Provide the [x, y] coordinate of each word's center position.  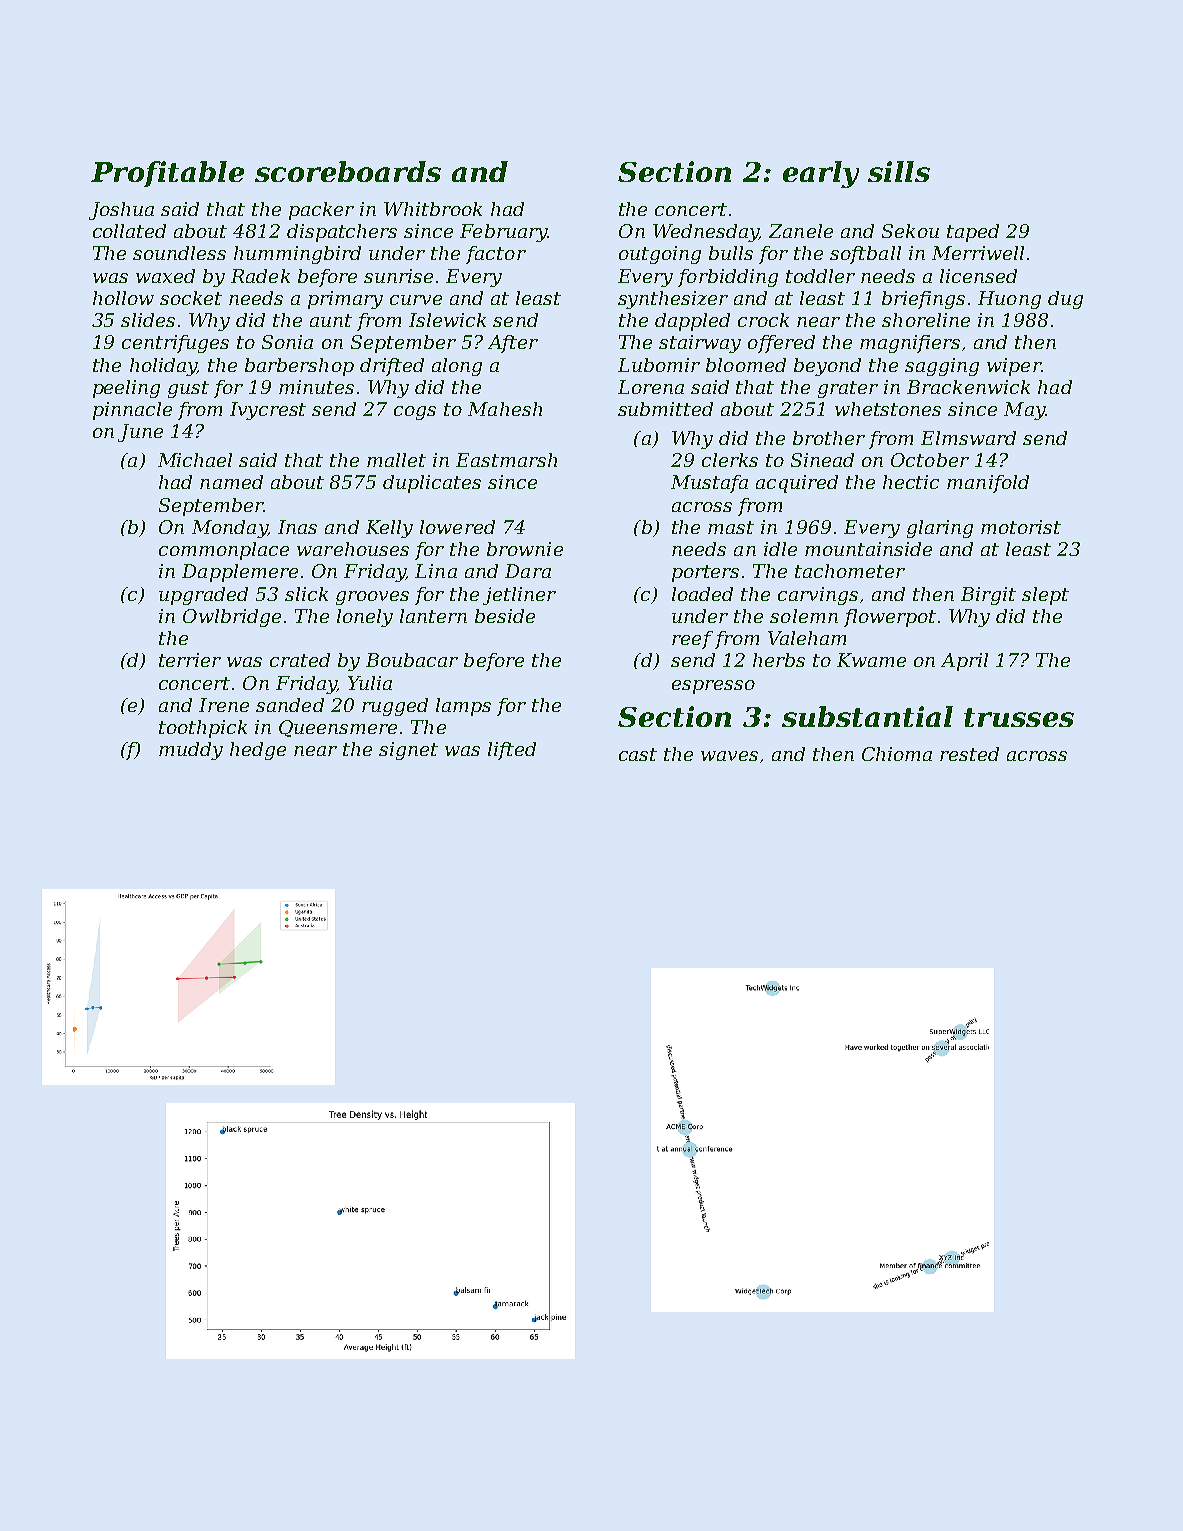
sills [899, 171]
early [821, 174]
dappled [692, 322]
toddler [820, 276]
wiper [1014, 367]
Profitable [167, 174]
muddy [191, 751]
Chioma [897, 754]
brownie [525, 549]
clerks [730, 460]
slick [306, 594]
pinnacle [132, 411]
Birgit [988, 596]
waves [729, 756]
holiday [163, 367]
